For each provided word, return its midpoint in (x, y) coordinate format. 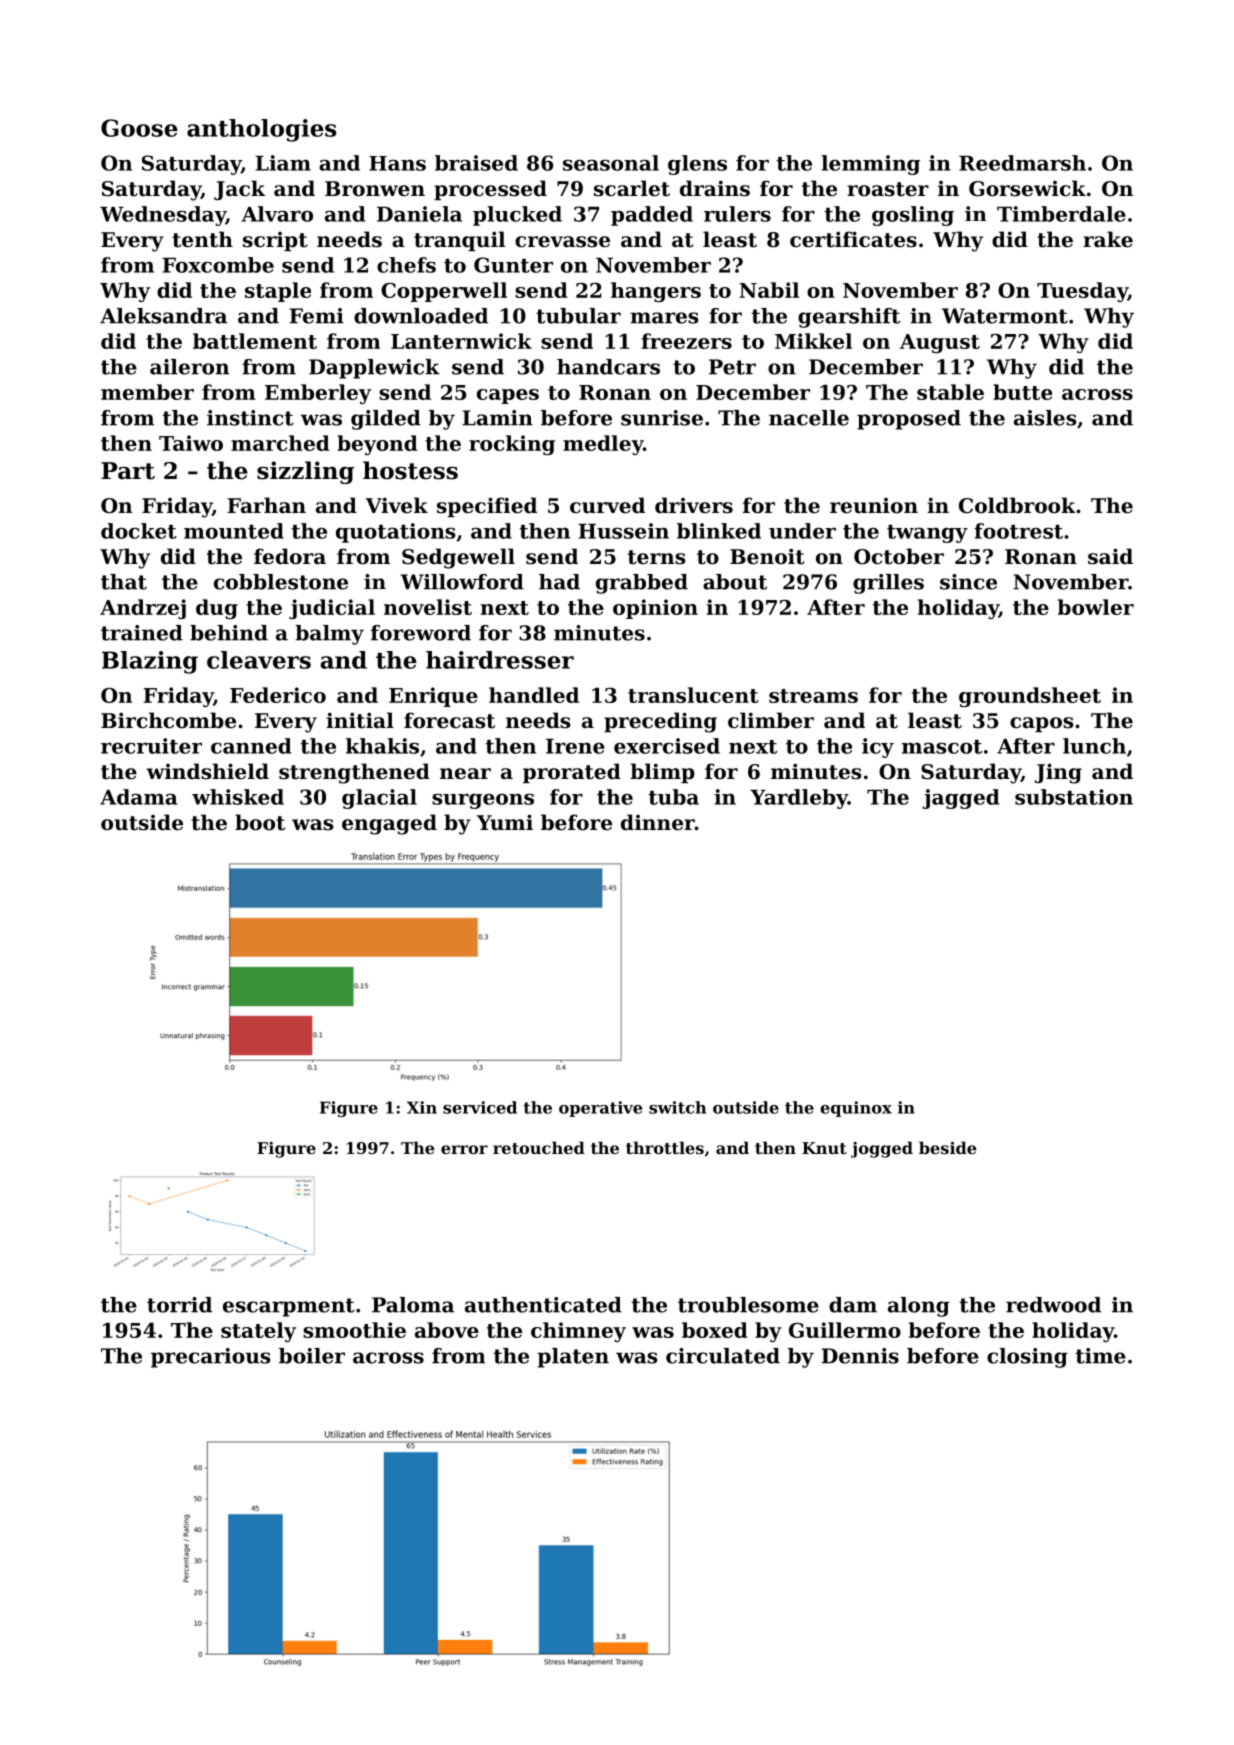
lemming (870, 165)
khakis (382, 746)
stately (258, 1332)
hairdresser (500, 660)
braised (476, 163)
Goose (139, 128)
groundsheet (1030, 697)
